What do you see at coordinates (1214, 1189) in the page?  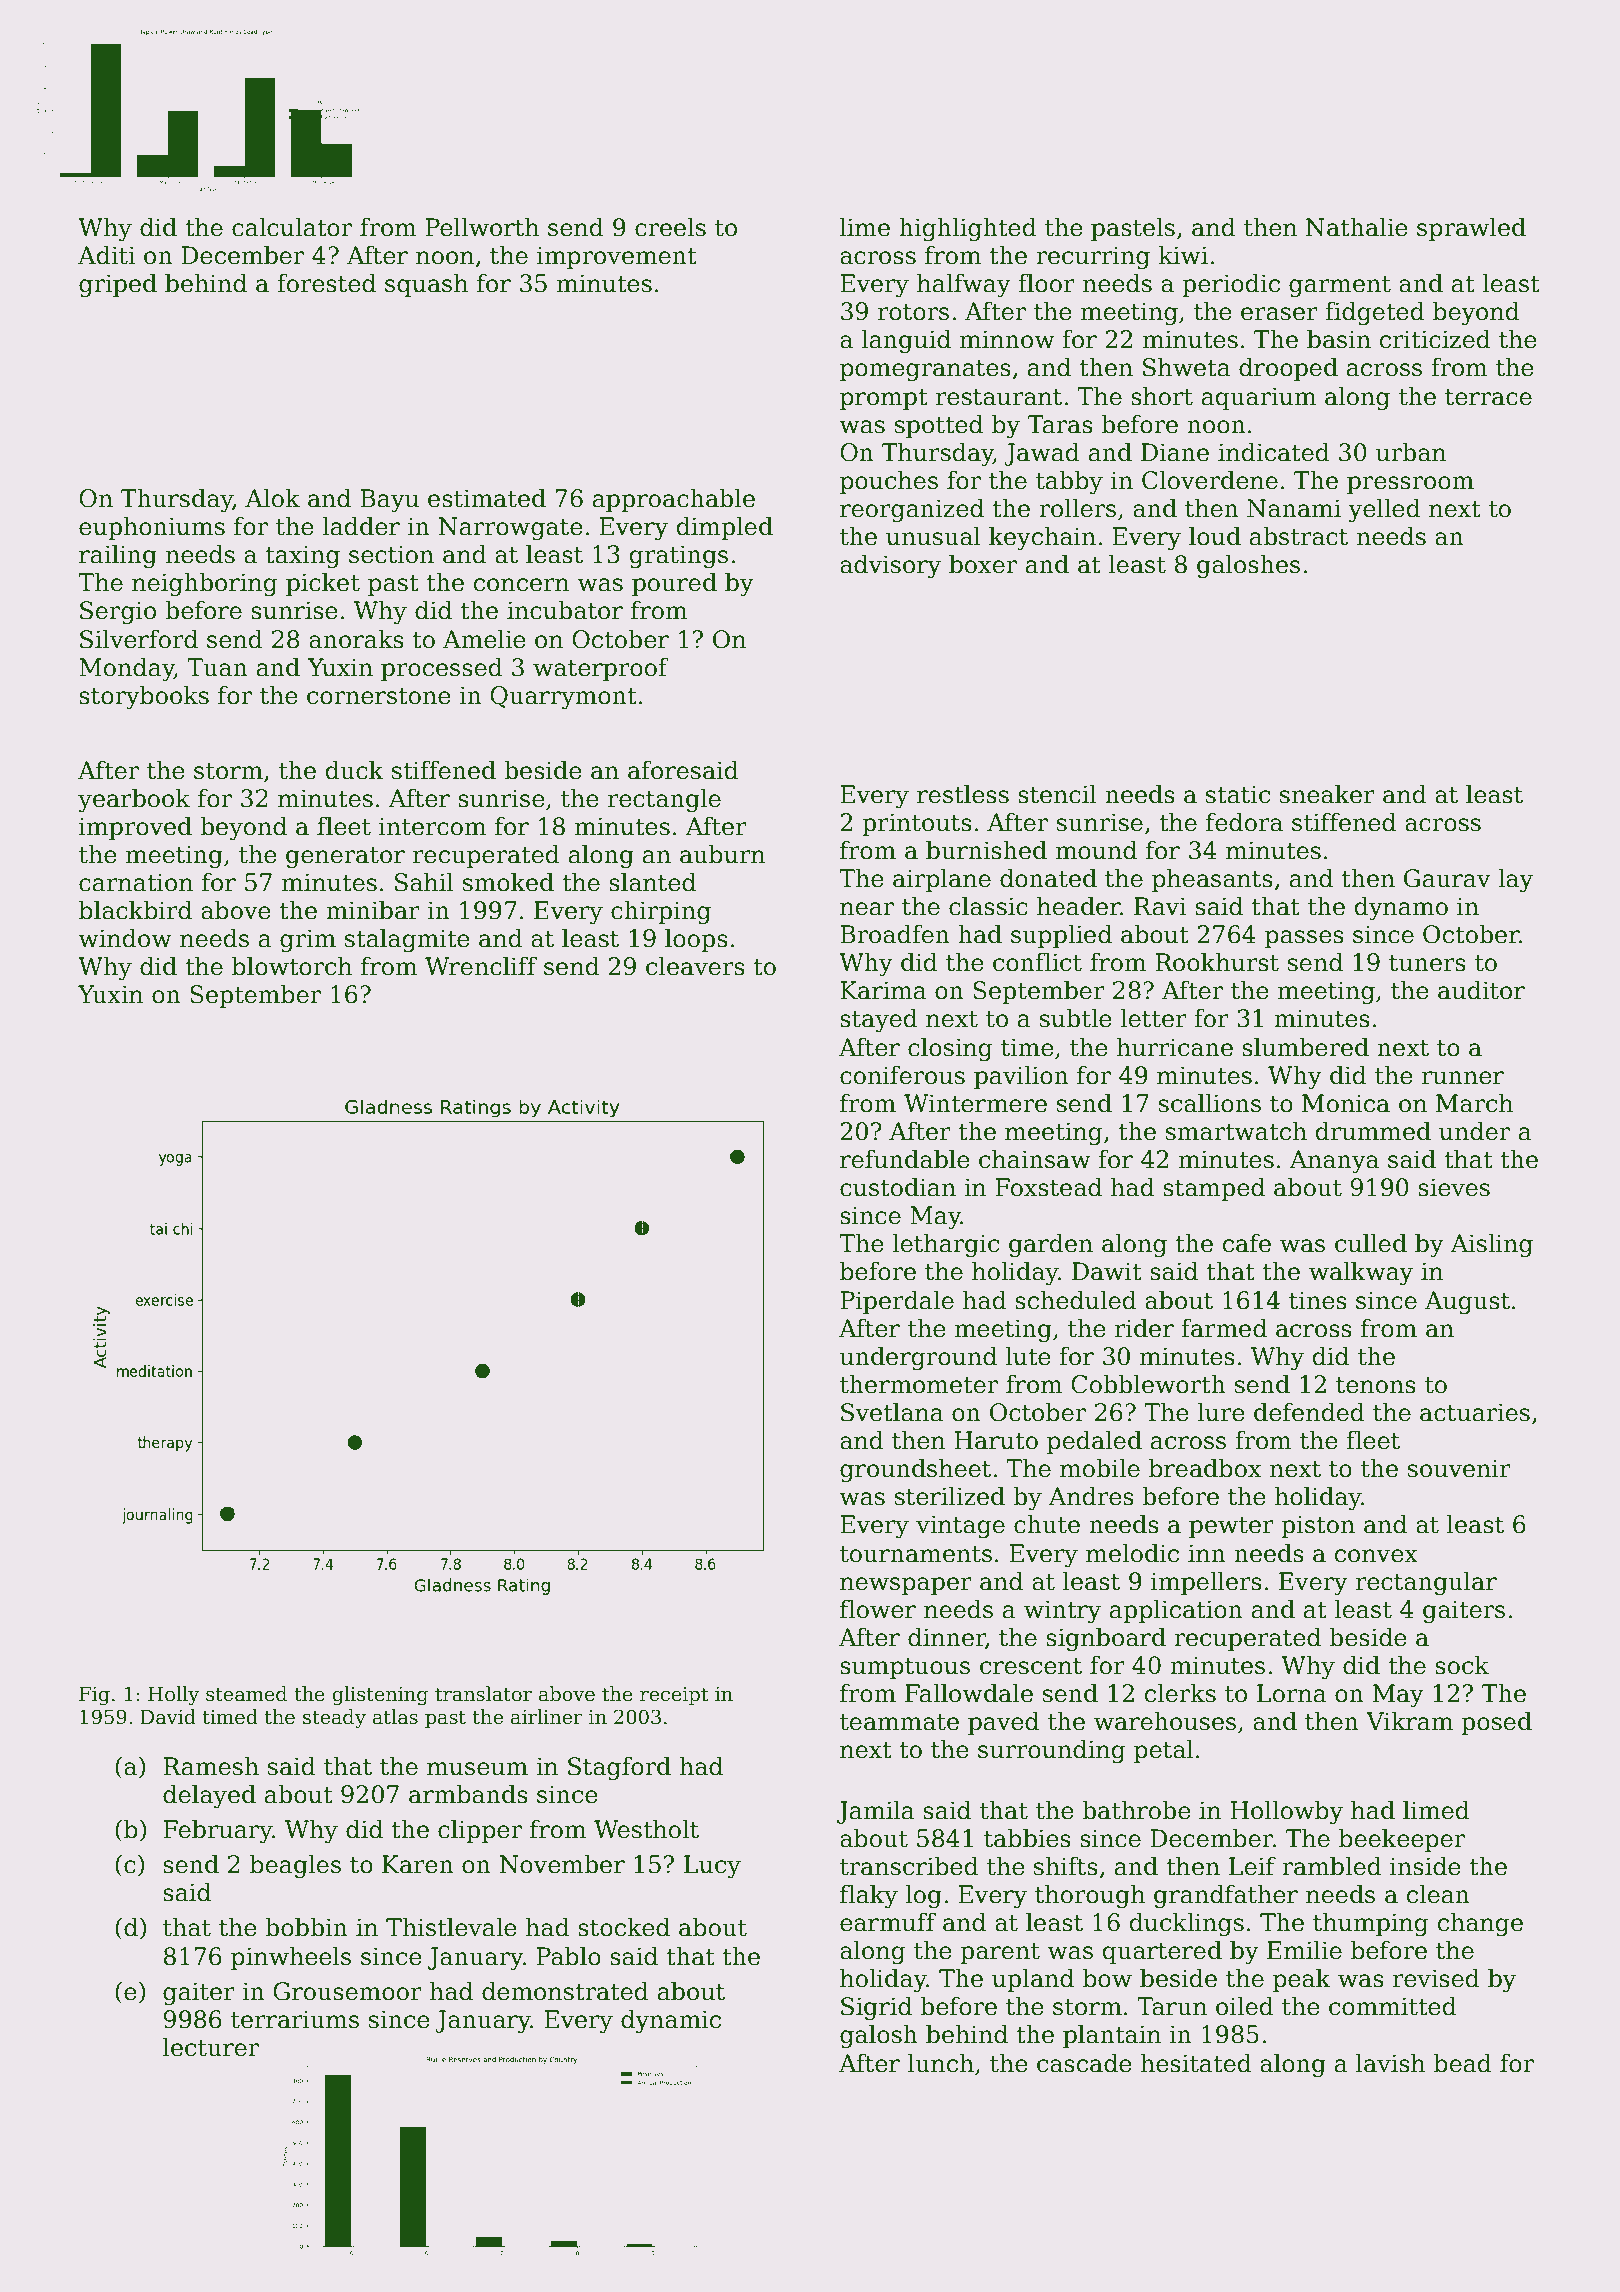 I see `stamped` at bounding box center [1214, 1189].
